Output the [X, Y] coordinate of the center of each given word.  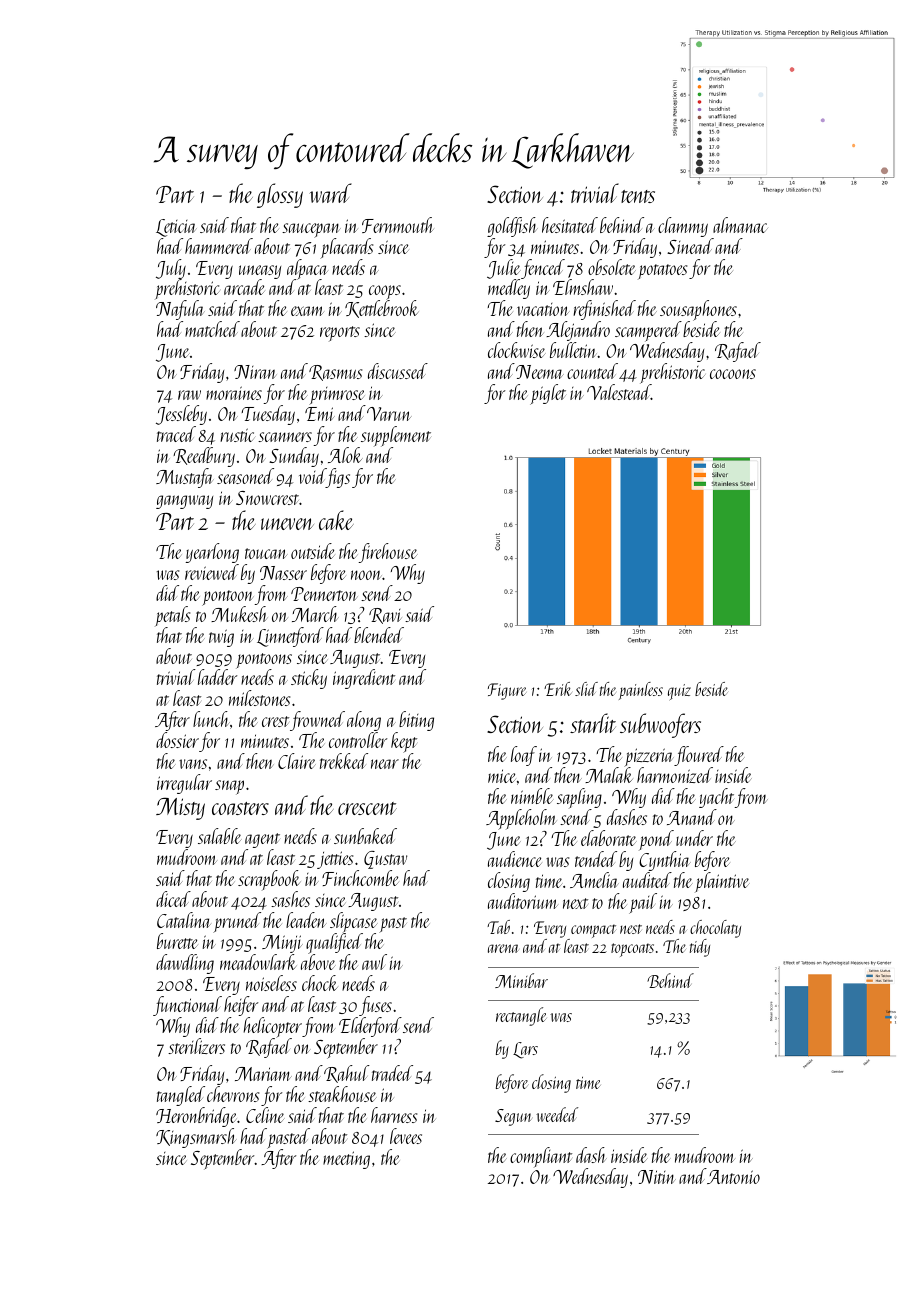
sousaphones [698, 311]
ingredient [364, 679]
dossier [177, 740]
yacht [716, 798]
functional [187, 1006]
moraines [234, 393]
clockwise [517, 350]
